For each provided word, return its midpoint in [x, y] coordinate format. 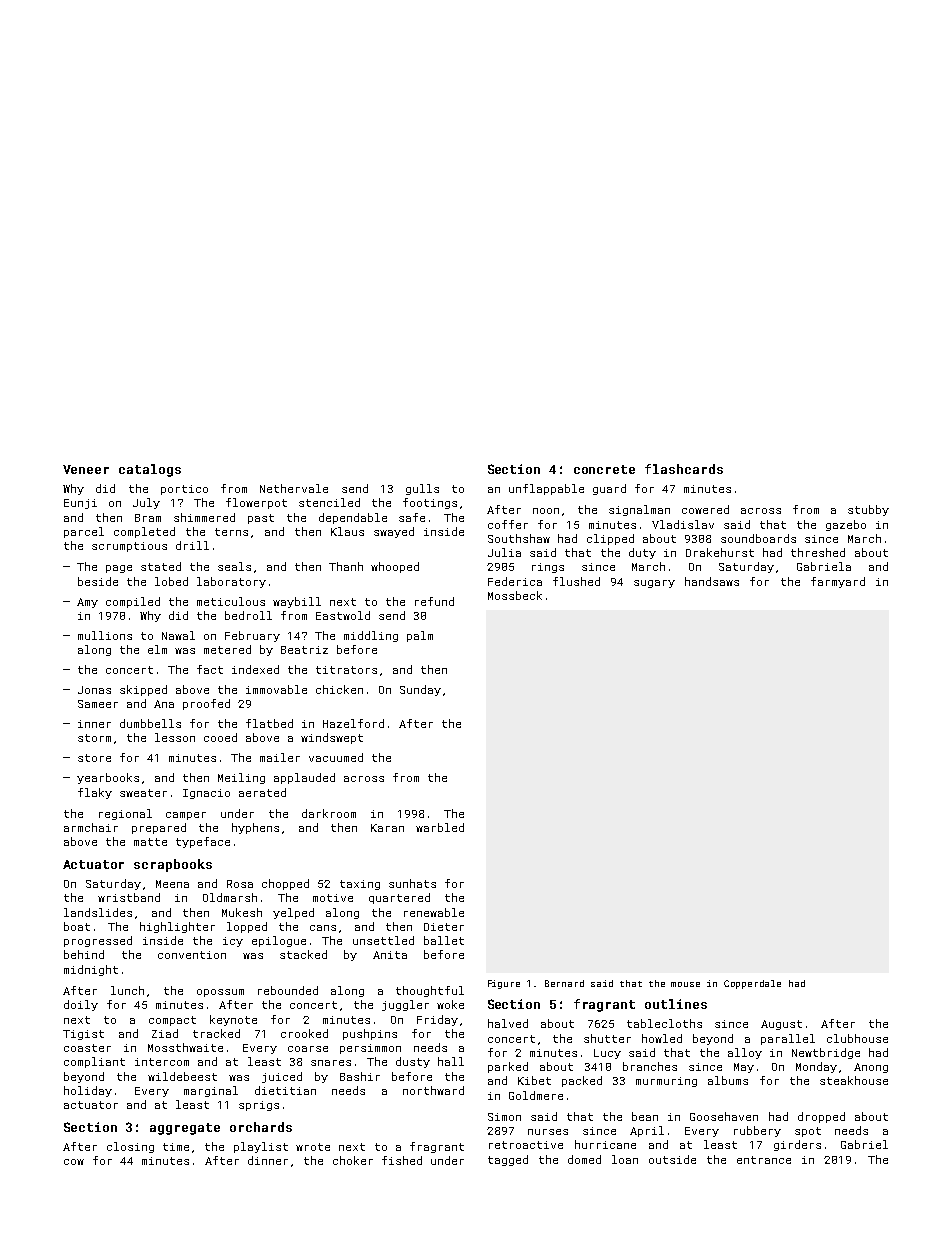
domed [584, 1159]
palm [420, 636]
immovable [276, 689]
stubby [868, 510]
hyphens [255, 828]
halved [508, 1023]
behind [84, 954]
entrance [764, 1160]
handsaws [712, 581]
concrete [604, 469]
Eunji [80, 504]
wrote [313, 1147]
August [781, 1025]
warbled [440, 827]
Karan [387, 828]
